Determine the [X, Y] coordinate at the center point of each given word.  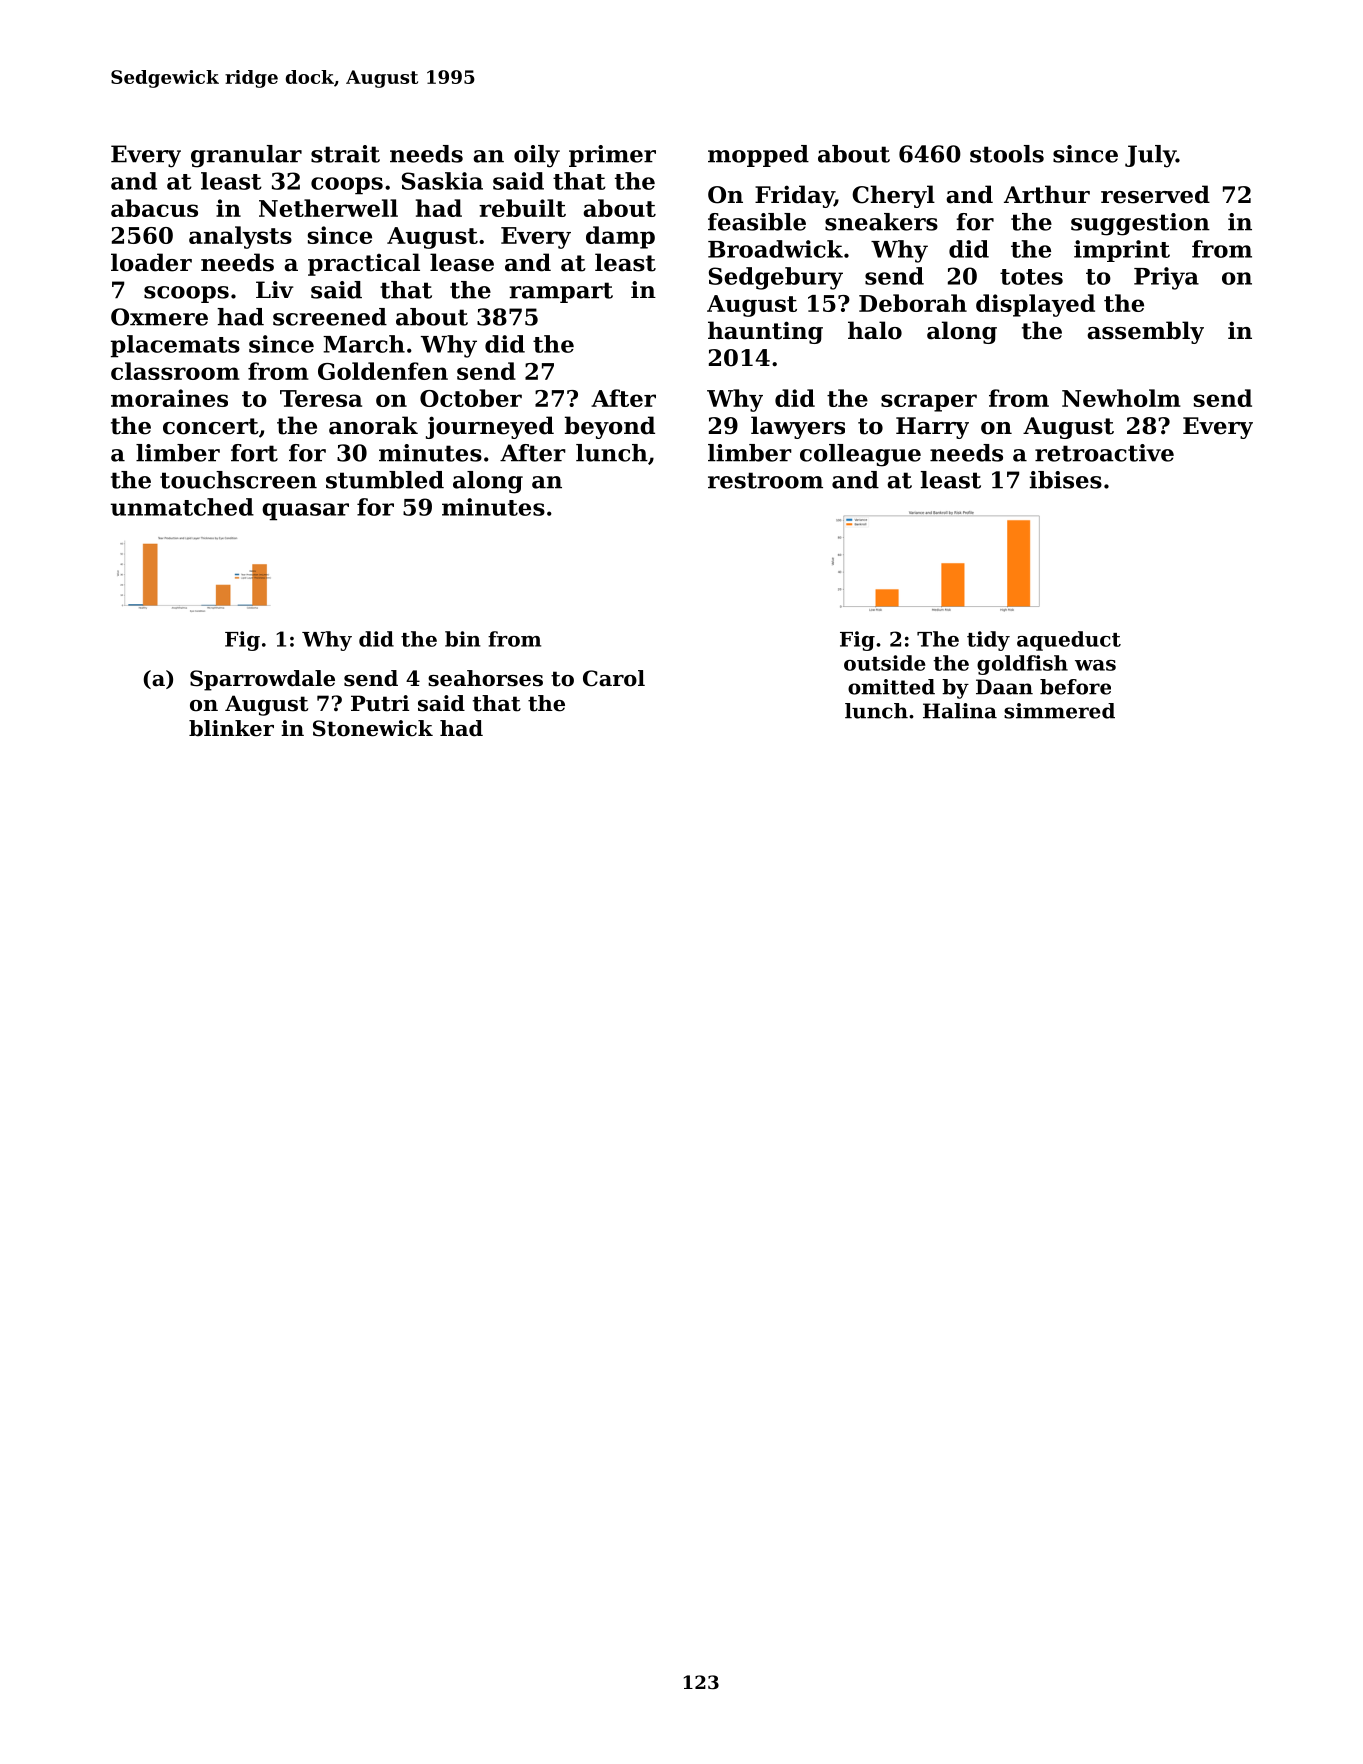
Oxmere [159, 317]
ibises [1066, 480]
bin [463, 639]
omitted [891, 687]
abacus [154, 208]
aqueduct [1069, 641]
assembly [1145, 332]
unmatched [182, 507]
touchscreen [238, 480]
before [1075, 687]
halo [875, 330]
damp [620, 237]
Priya [1166, 278]
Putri [380, 703]
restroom [765, 480]
